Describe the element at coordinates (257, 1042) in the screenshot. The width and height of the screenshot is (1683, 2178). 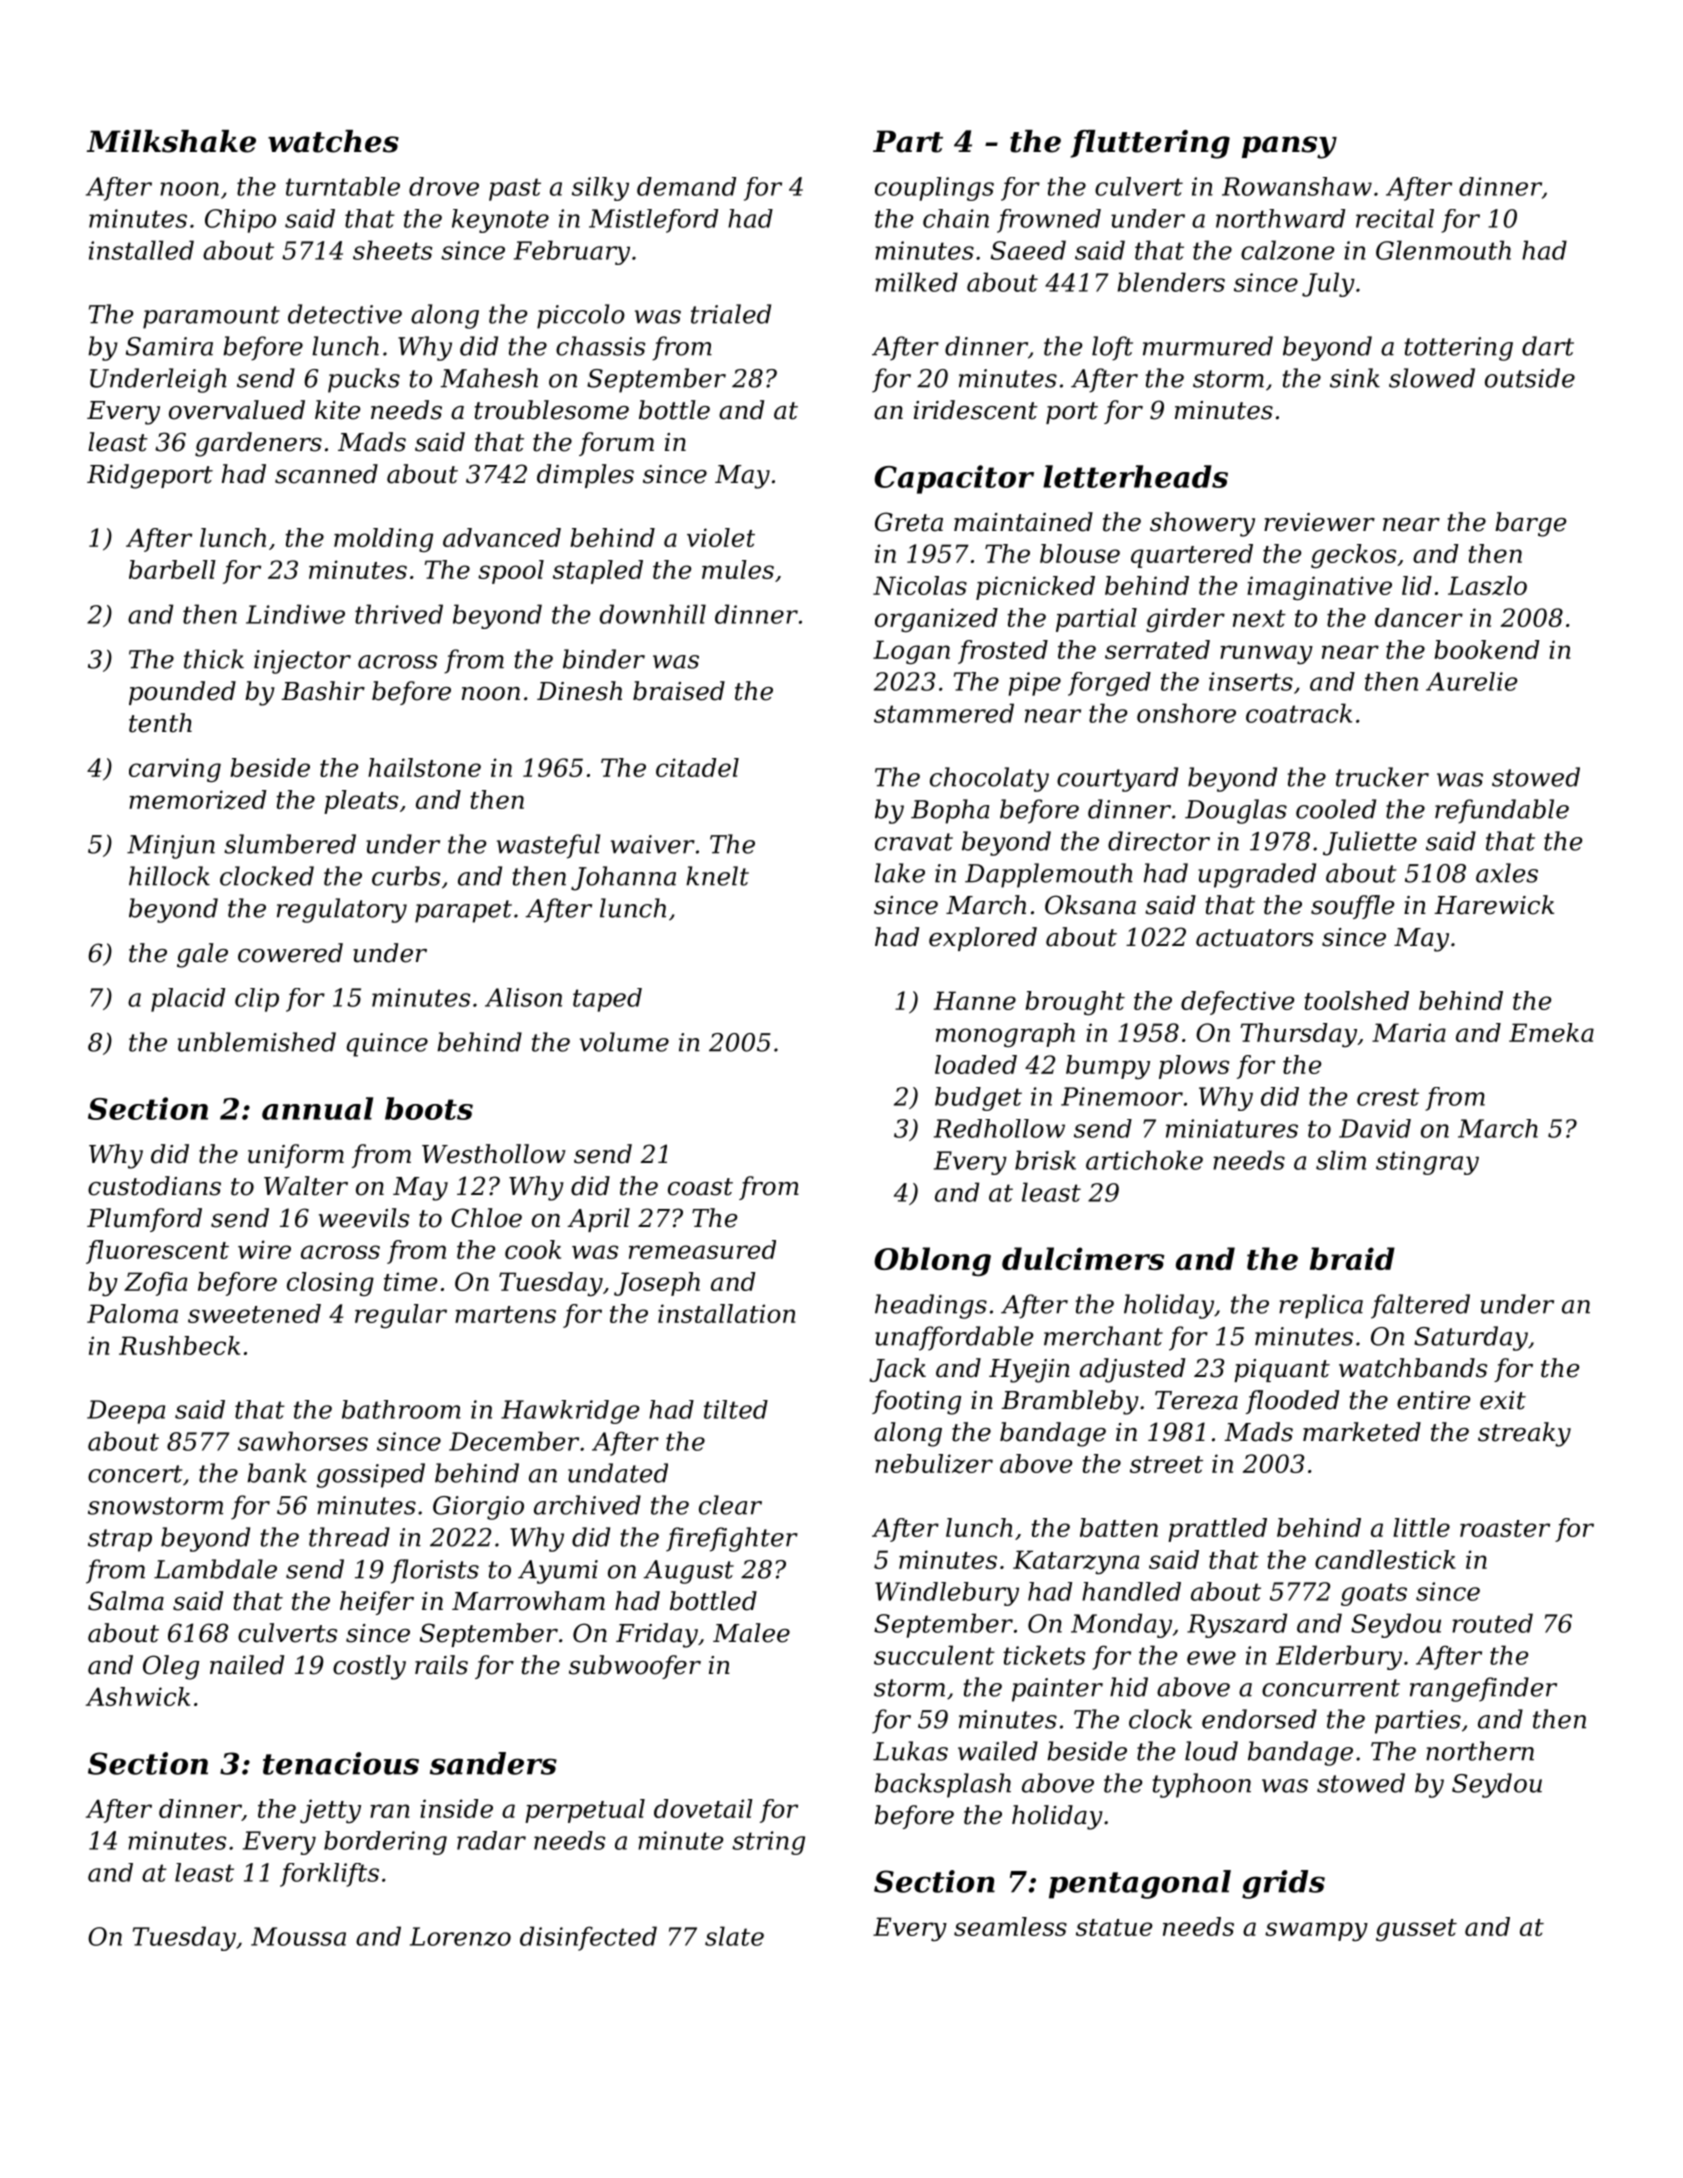
I see `unblemished` at that location.
